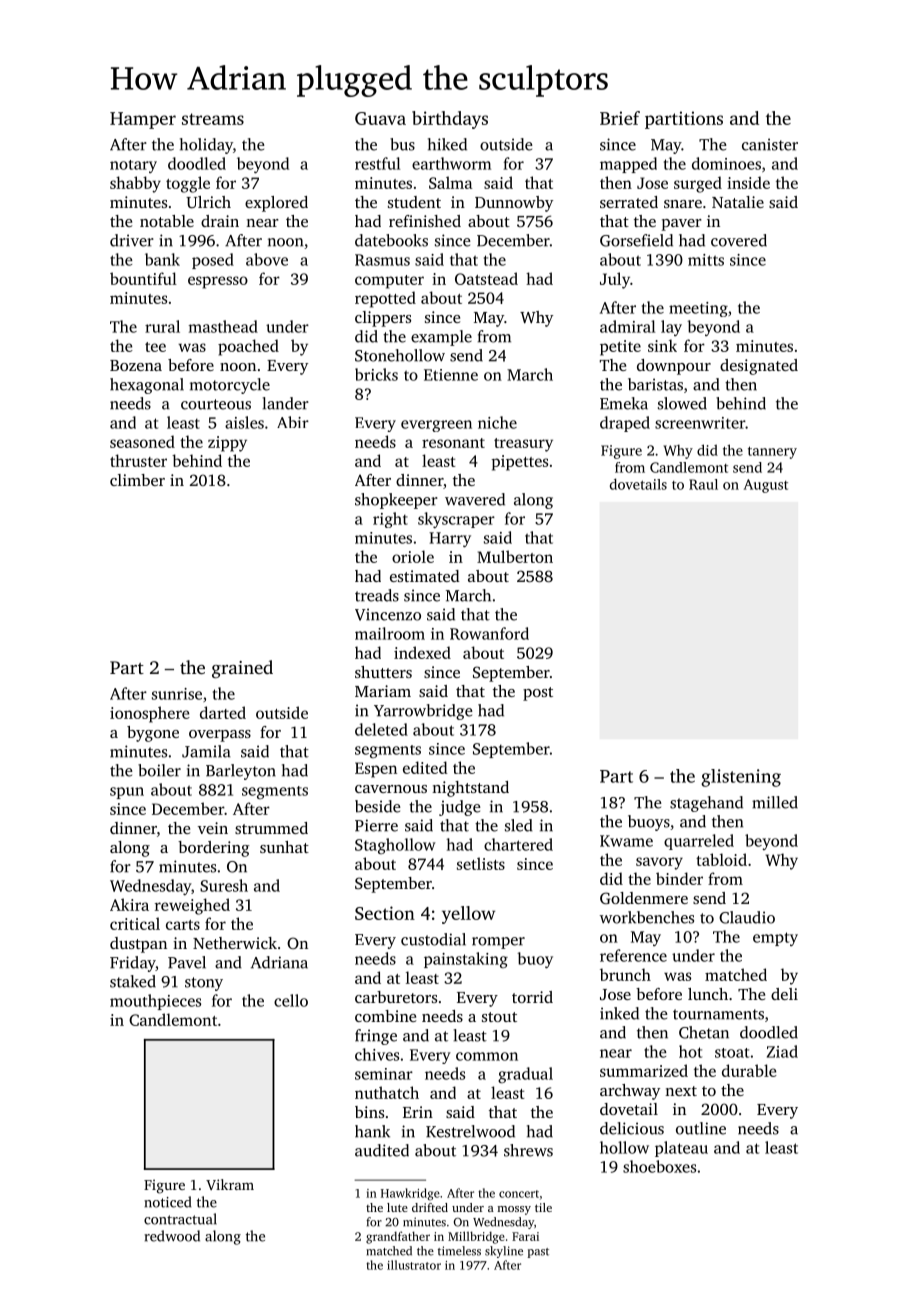 The height and width of the page is (1316, 908). What do you see at coordinates (390, 520) in the page?
I see `right` at bounding box center [390, 520].
